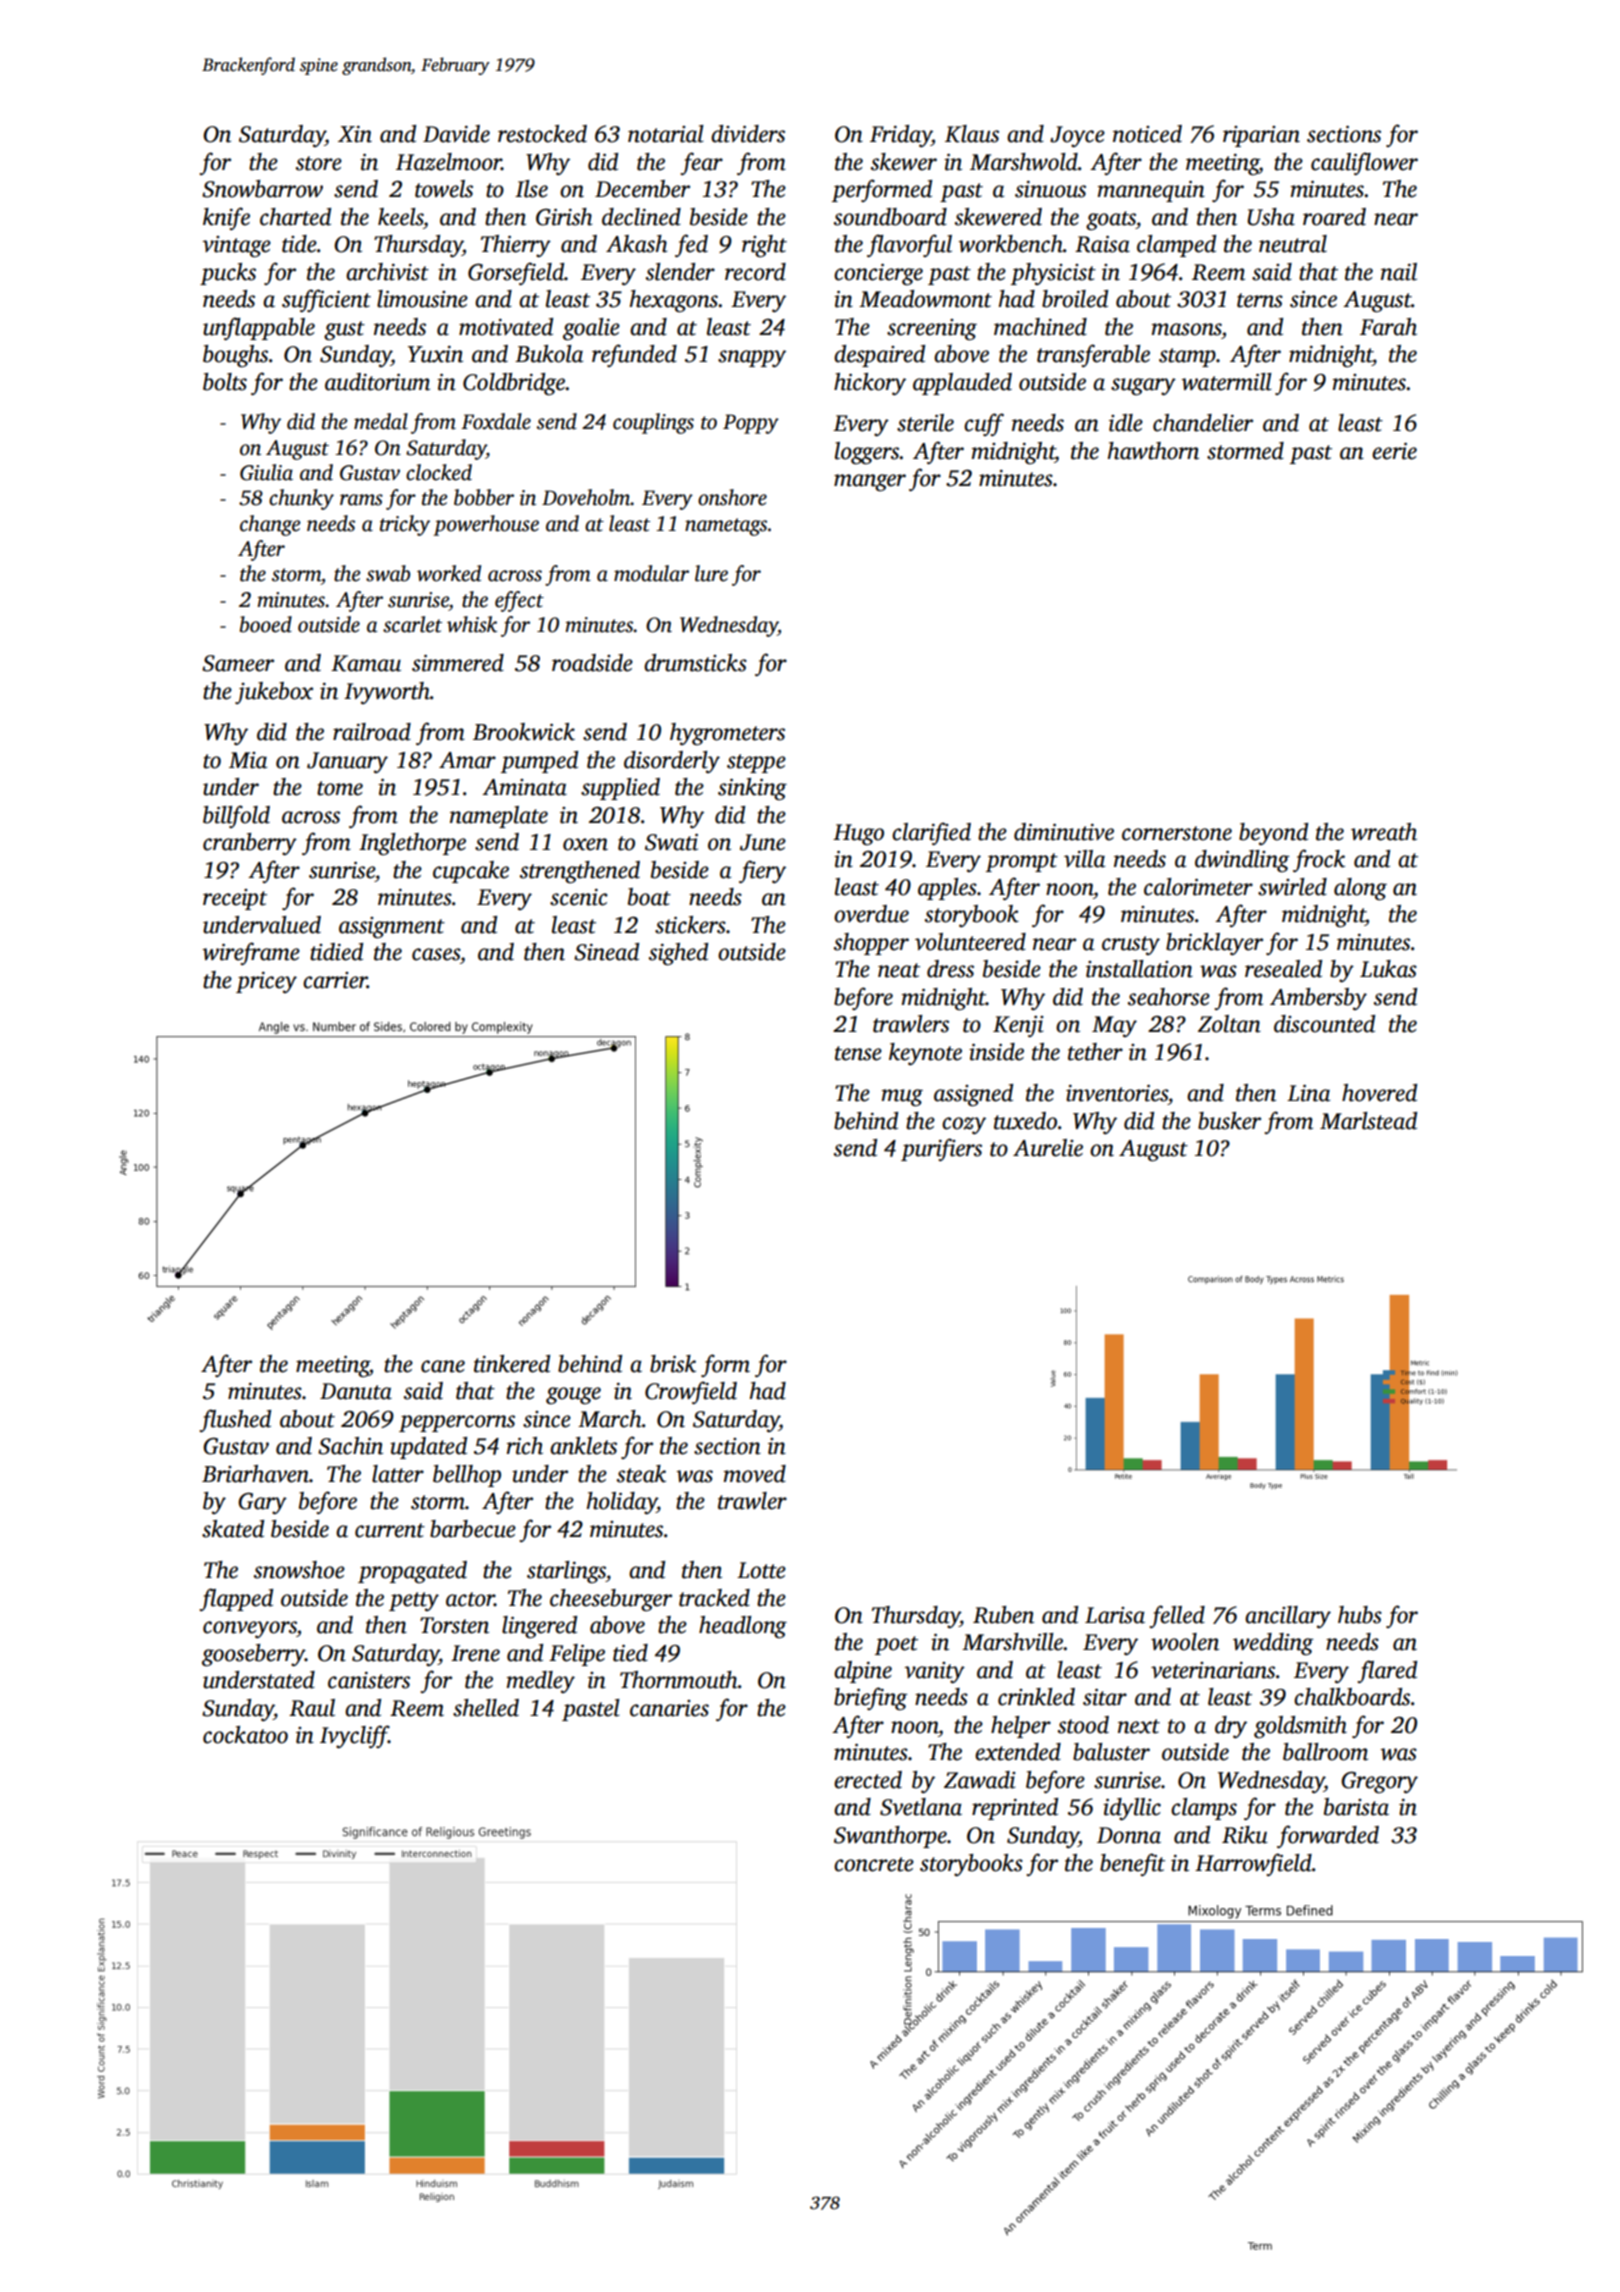 Image resolution: width=1620 pixels, height=2292 pixels. I want to click on clarified, so click(931, 833).
